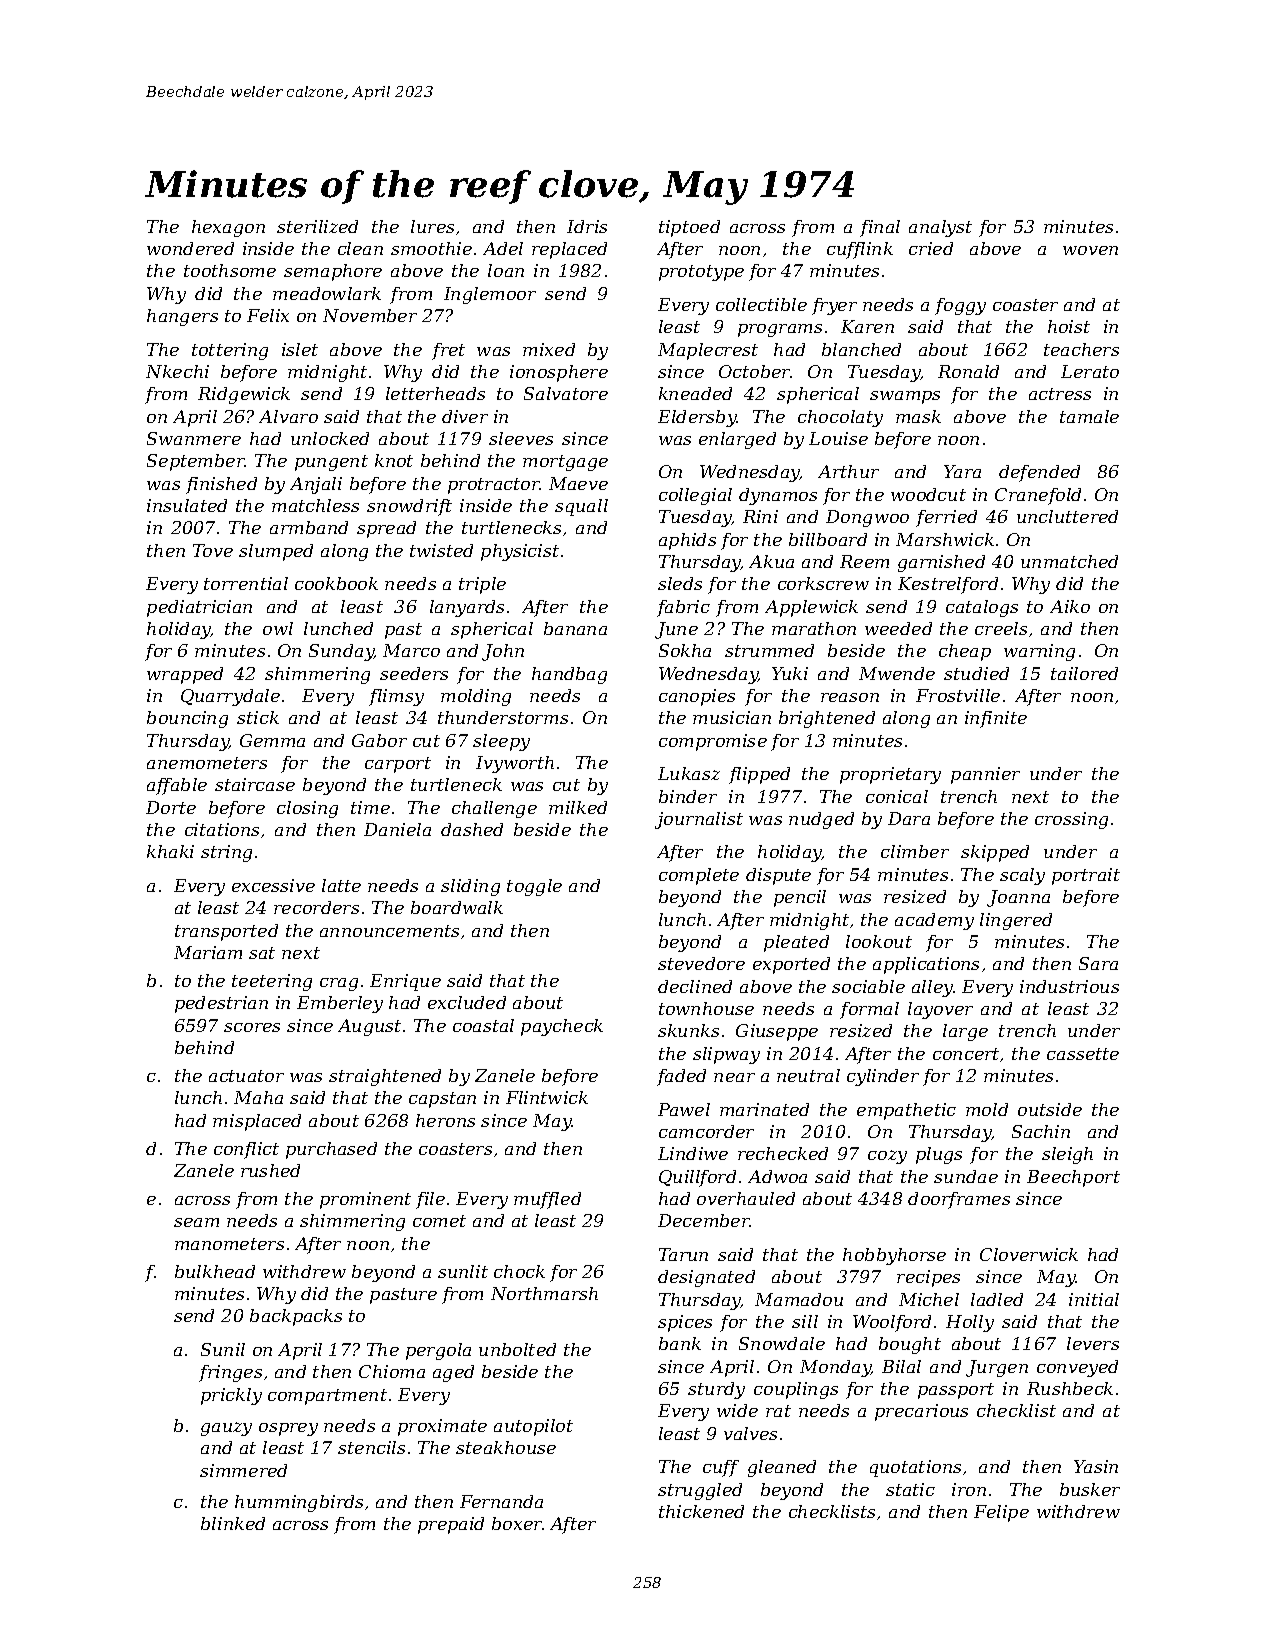 The image size is (1267, 1640). Describe the element at coordinates (370, 315) in the screenshot. I see `November` at that location.
